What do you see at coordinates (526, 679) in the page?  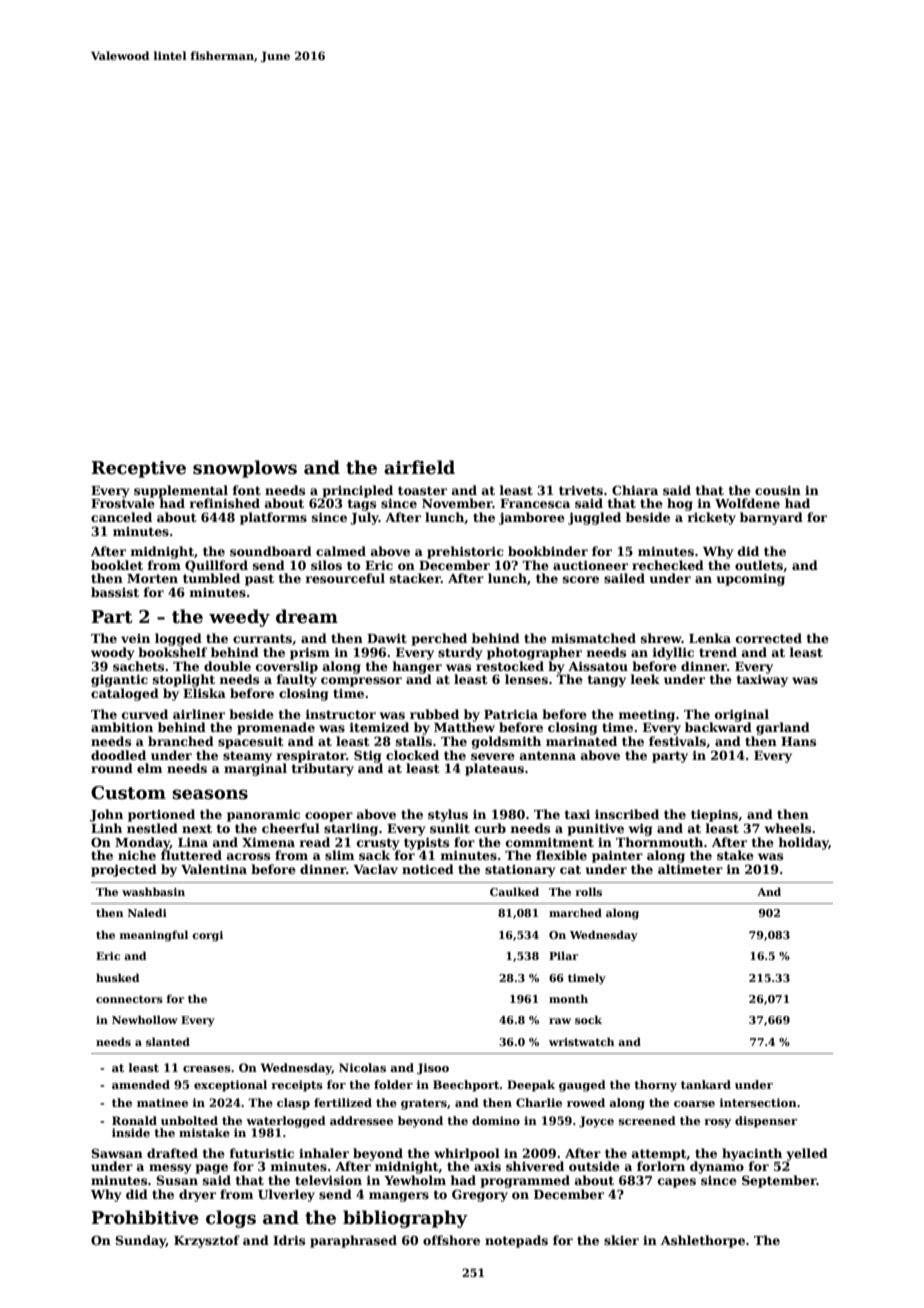 I see `lenses` at bounding box center [526, 679].
